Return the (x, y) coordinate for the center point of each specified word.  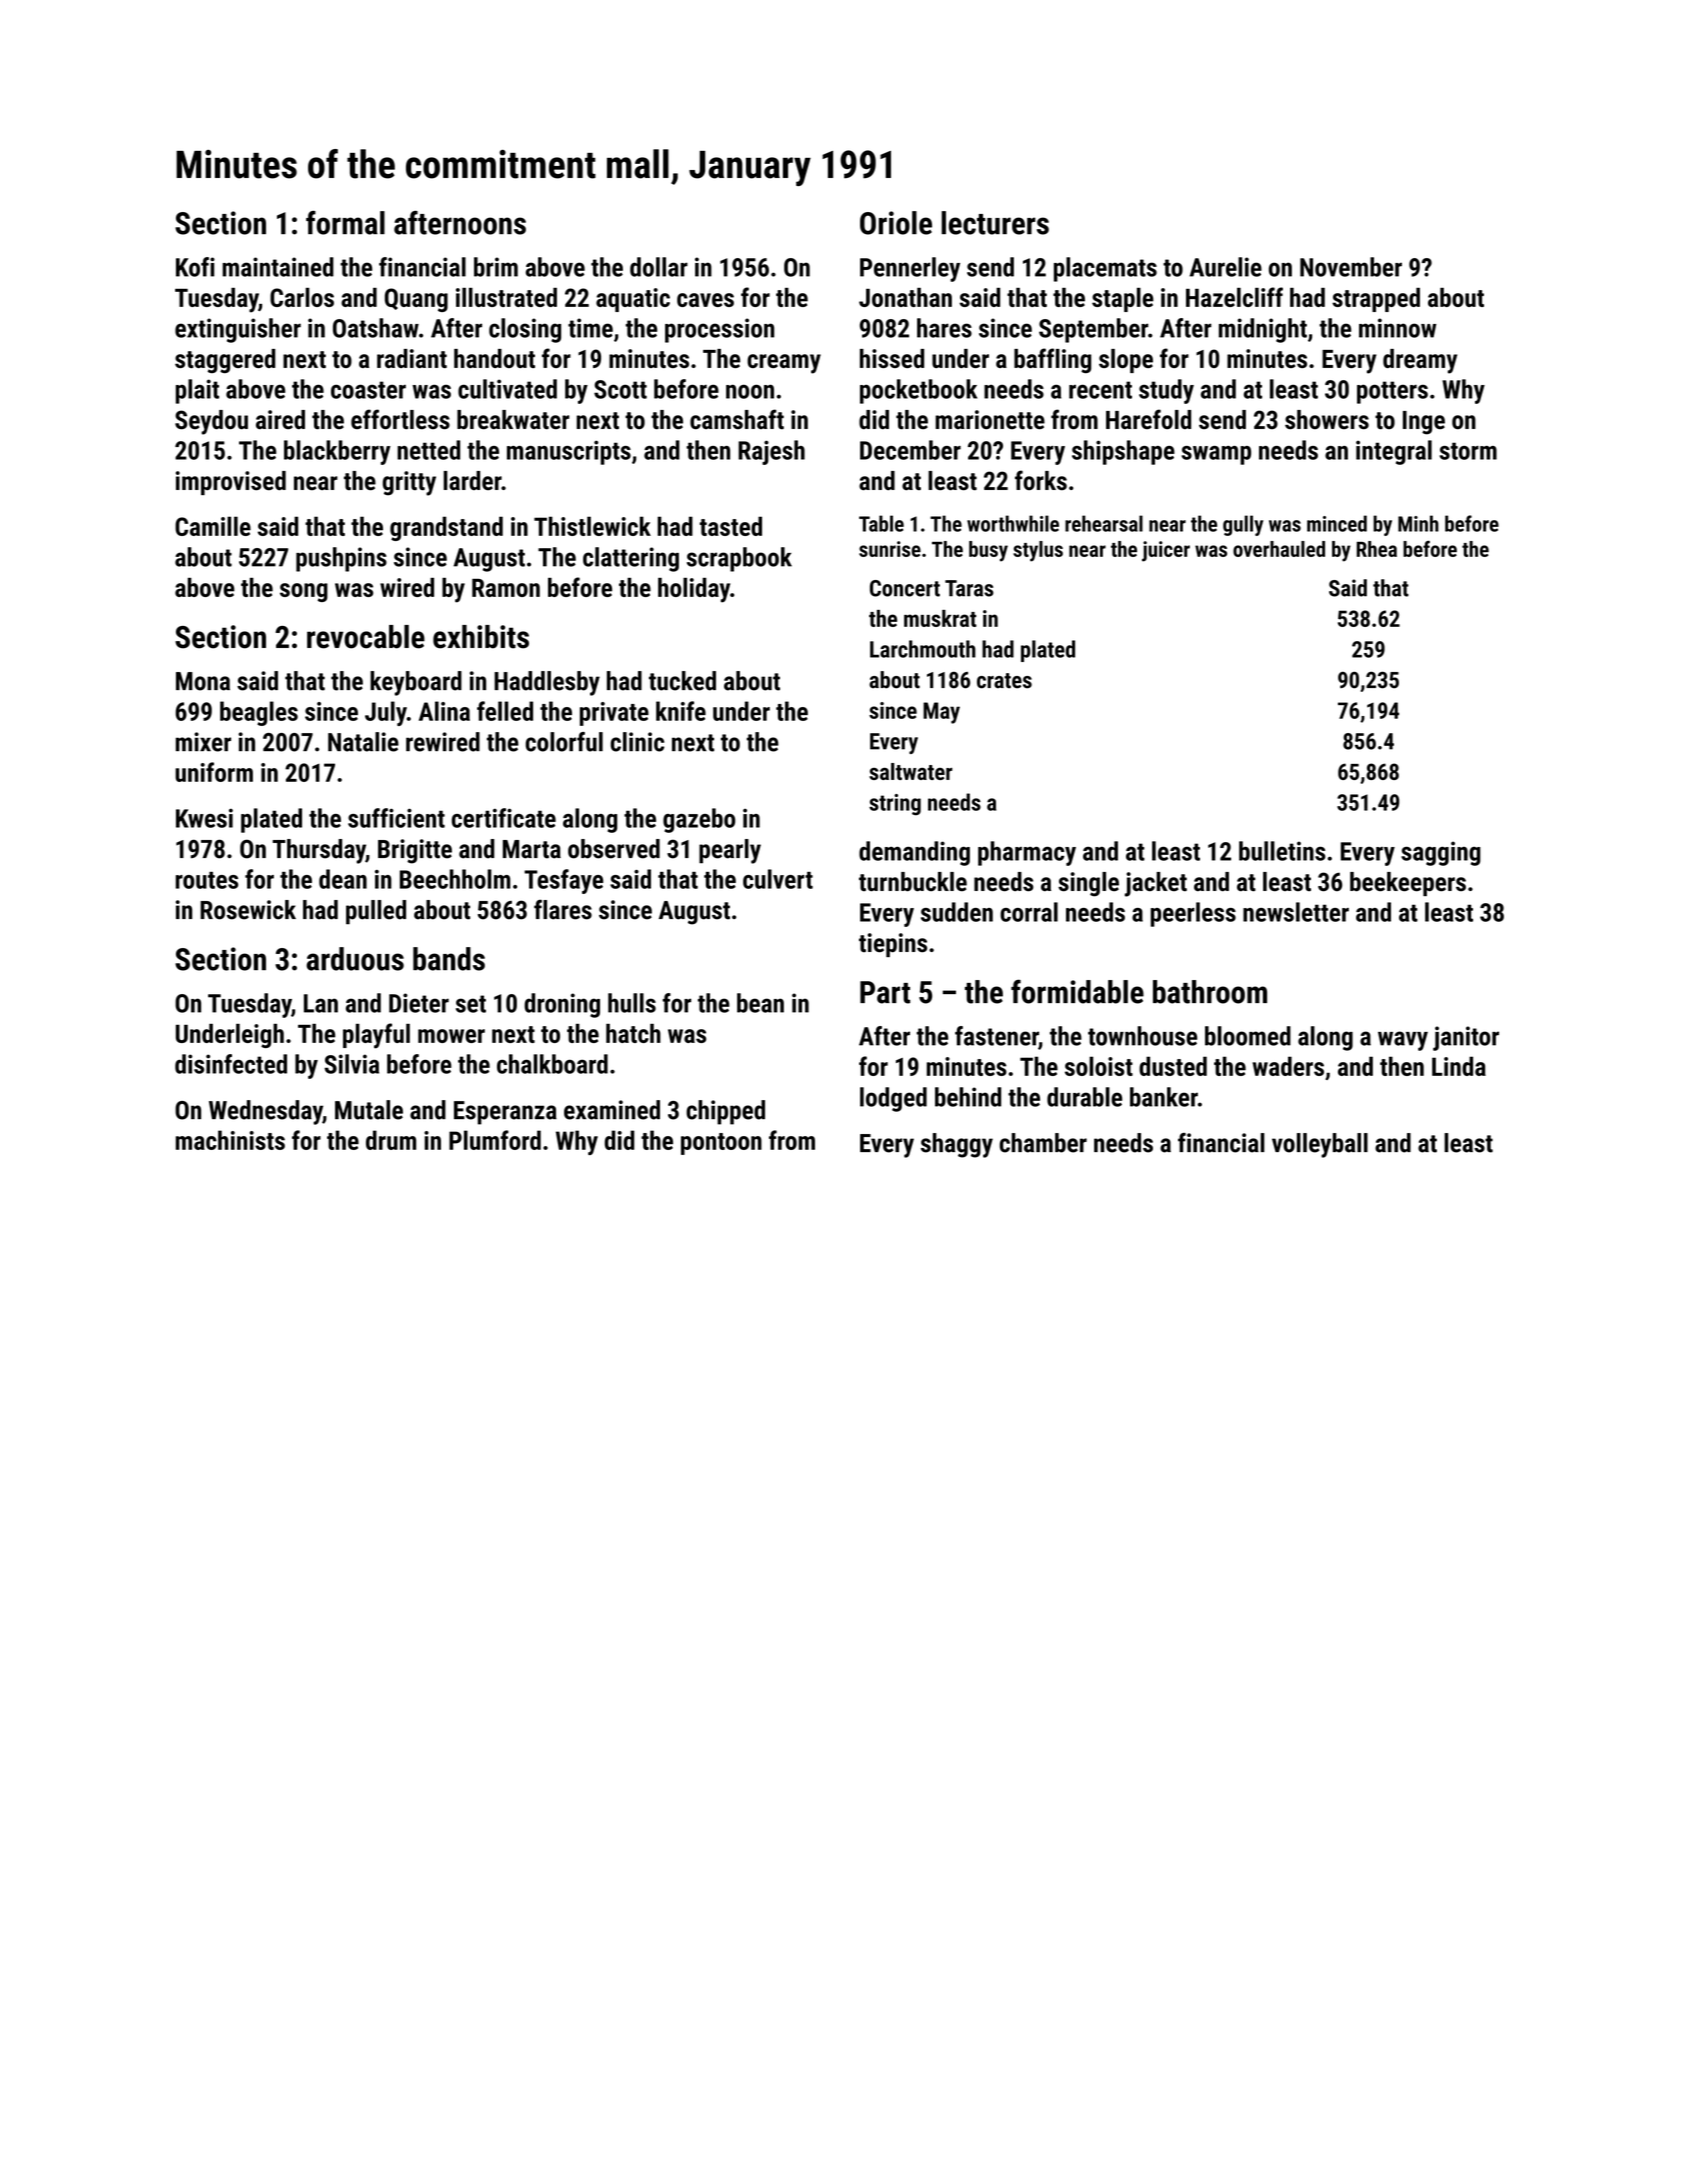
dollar (659, 267)
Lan (321, 1003)
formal (345, 223)
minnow (1397, 328)
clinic (637, 742)
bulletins (1282, 851)
